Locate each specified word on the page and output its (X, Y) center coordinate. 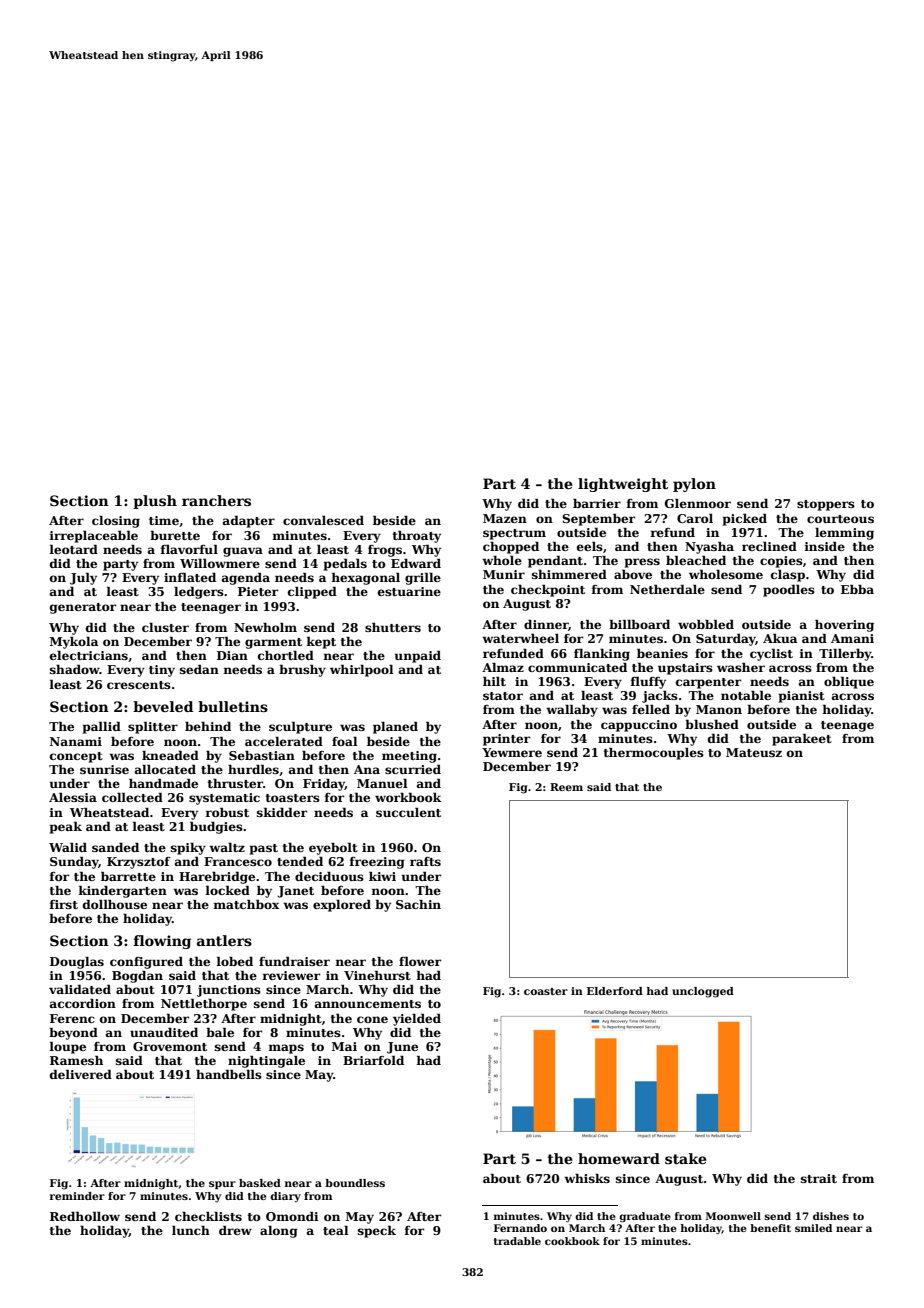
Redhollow (85, 1216)
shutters (393, 627)
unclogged (703, 992)
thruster (235, 783)
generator (83, 608)
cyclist (771, 654)
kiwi (382, 876)
